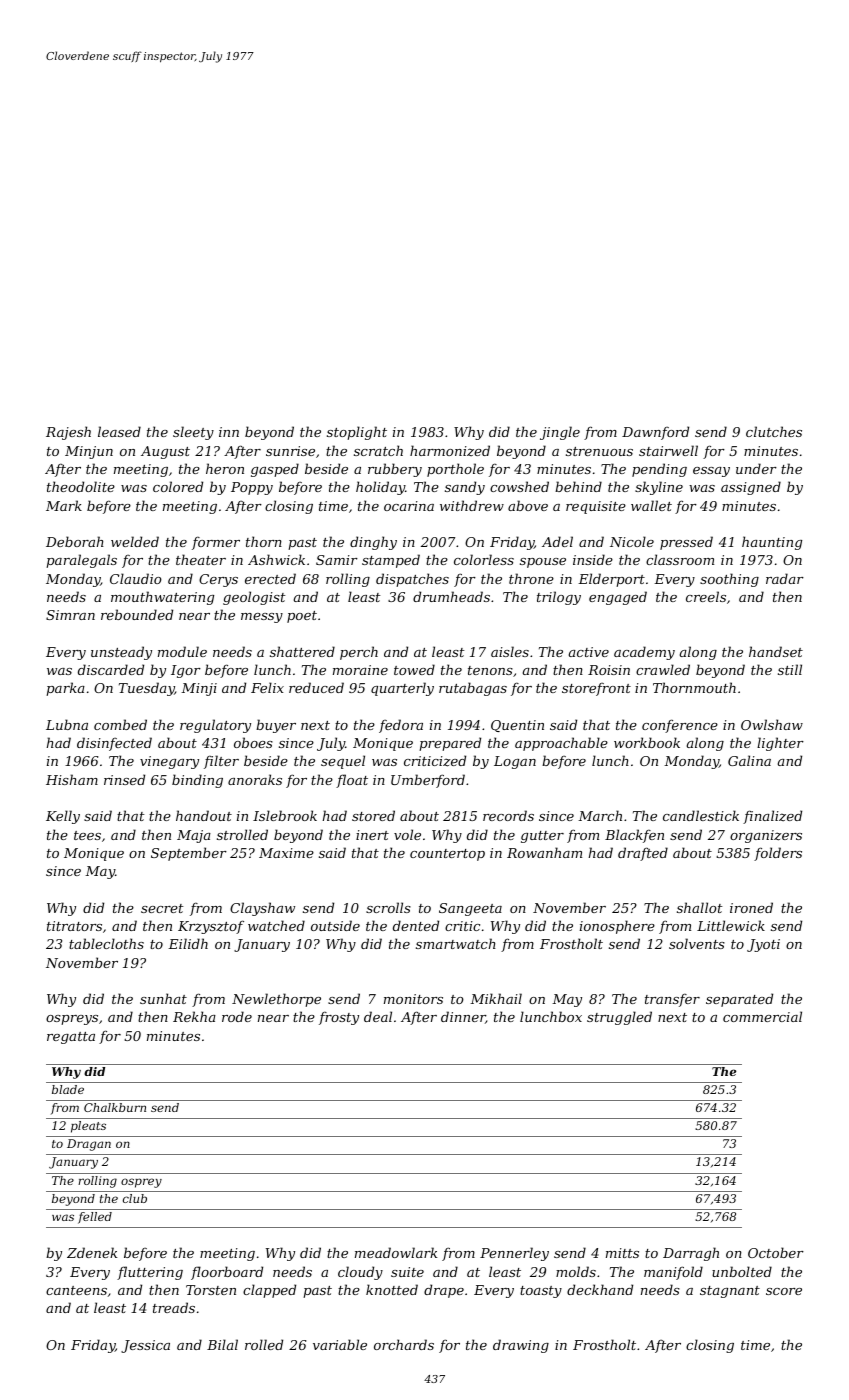  What do you see at coordinates (146, 689) in the screenshot?
I see `Tuesday` at bounding box center [146, 689].
